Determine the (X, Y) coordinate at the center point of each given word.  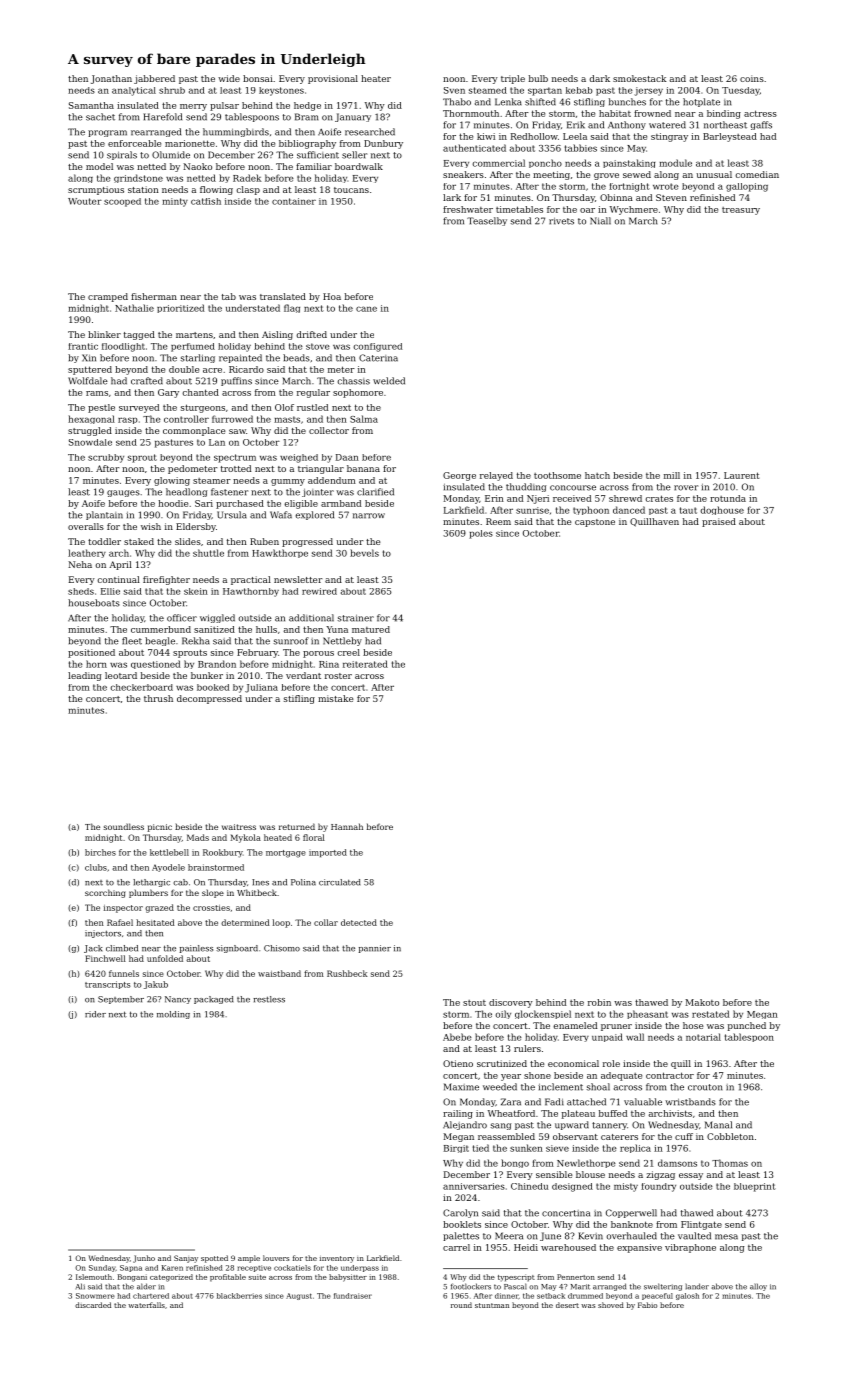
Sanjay (186, 1259)
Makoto (702, 1002)
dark (599, 78)
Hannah (347, 826)
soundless (124, 826)
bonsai (258, 78)
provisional (333, 79)
